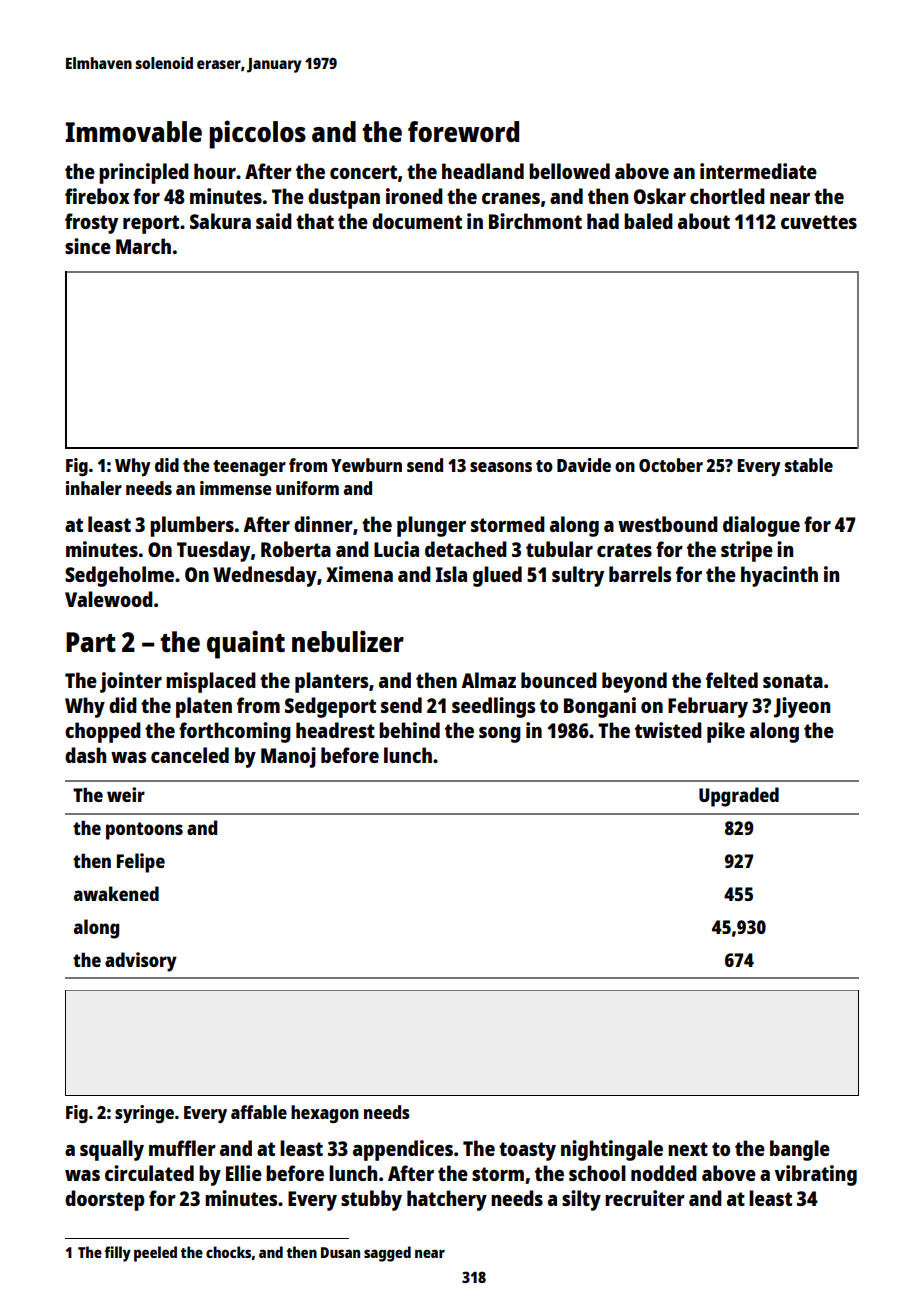  I want to click on Immovable, so click(133, 131).
